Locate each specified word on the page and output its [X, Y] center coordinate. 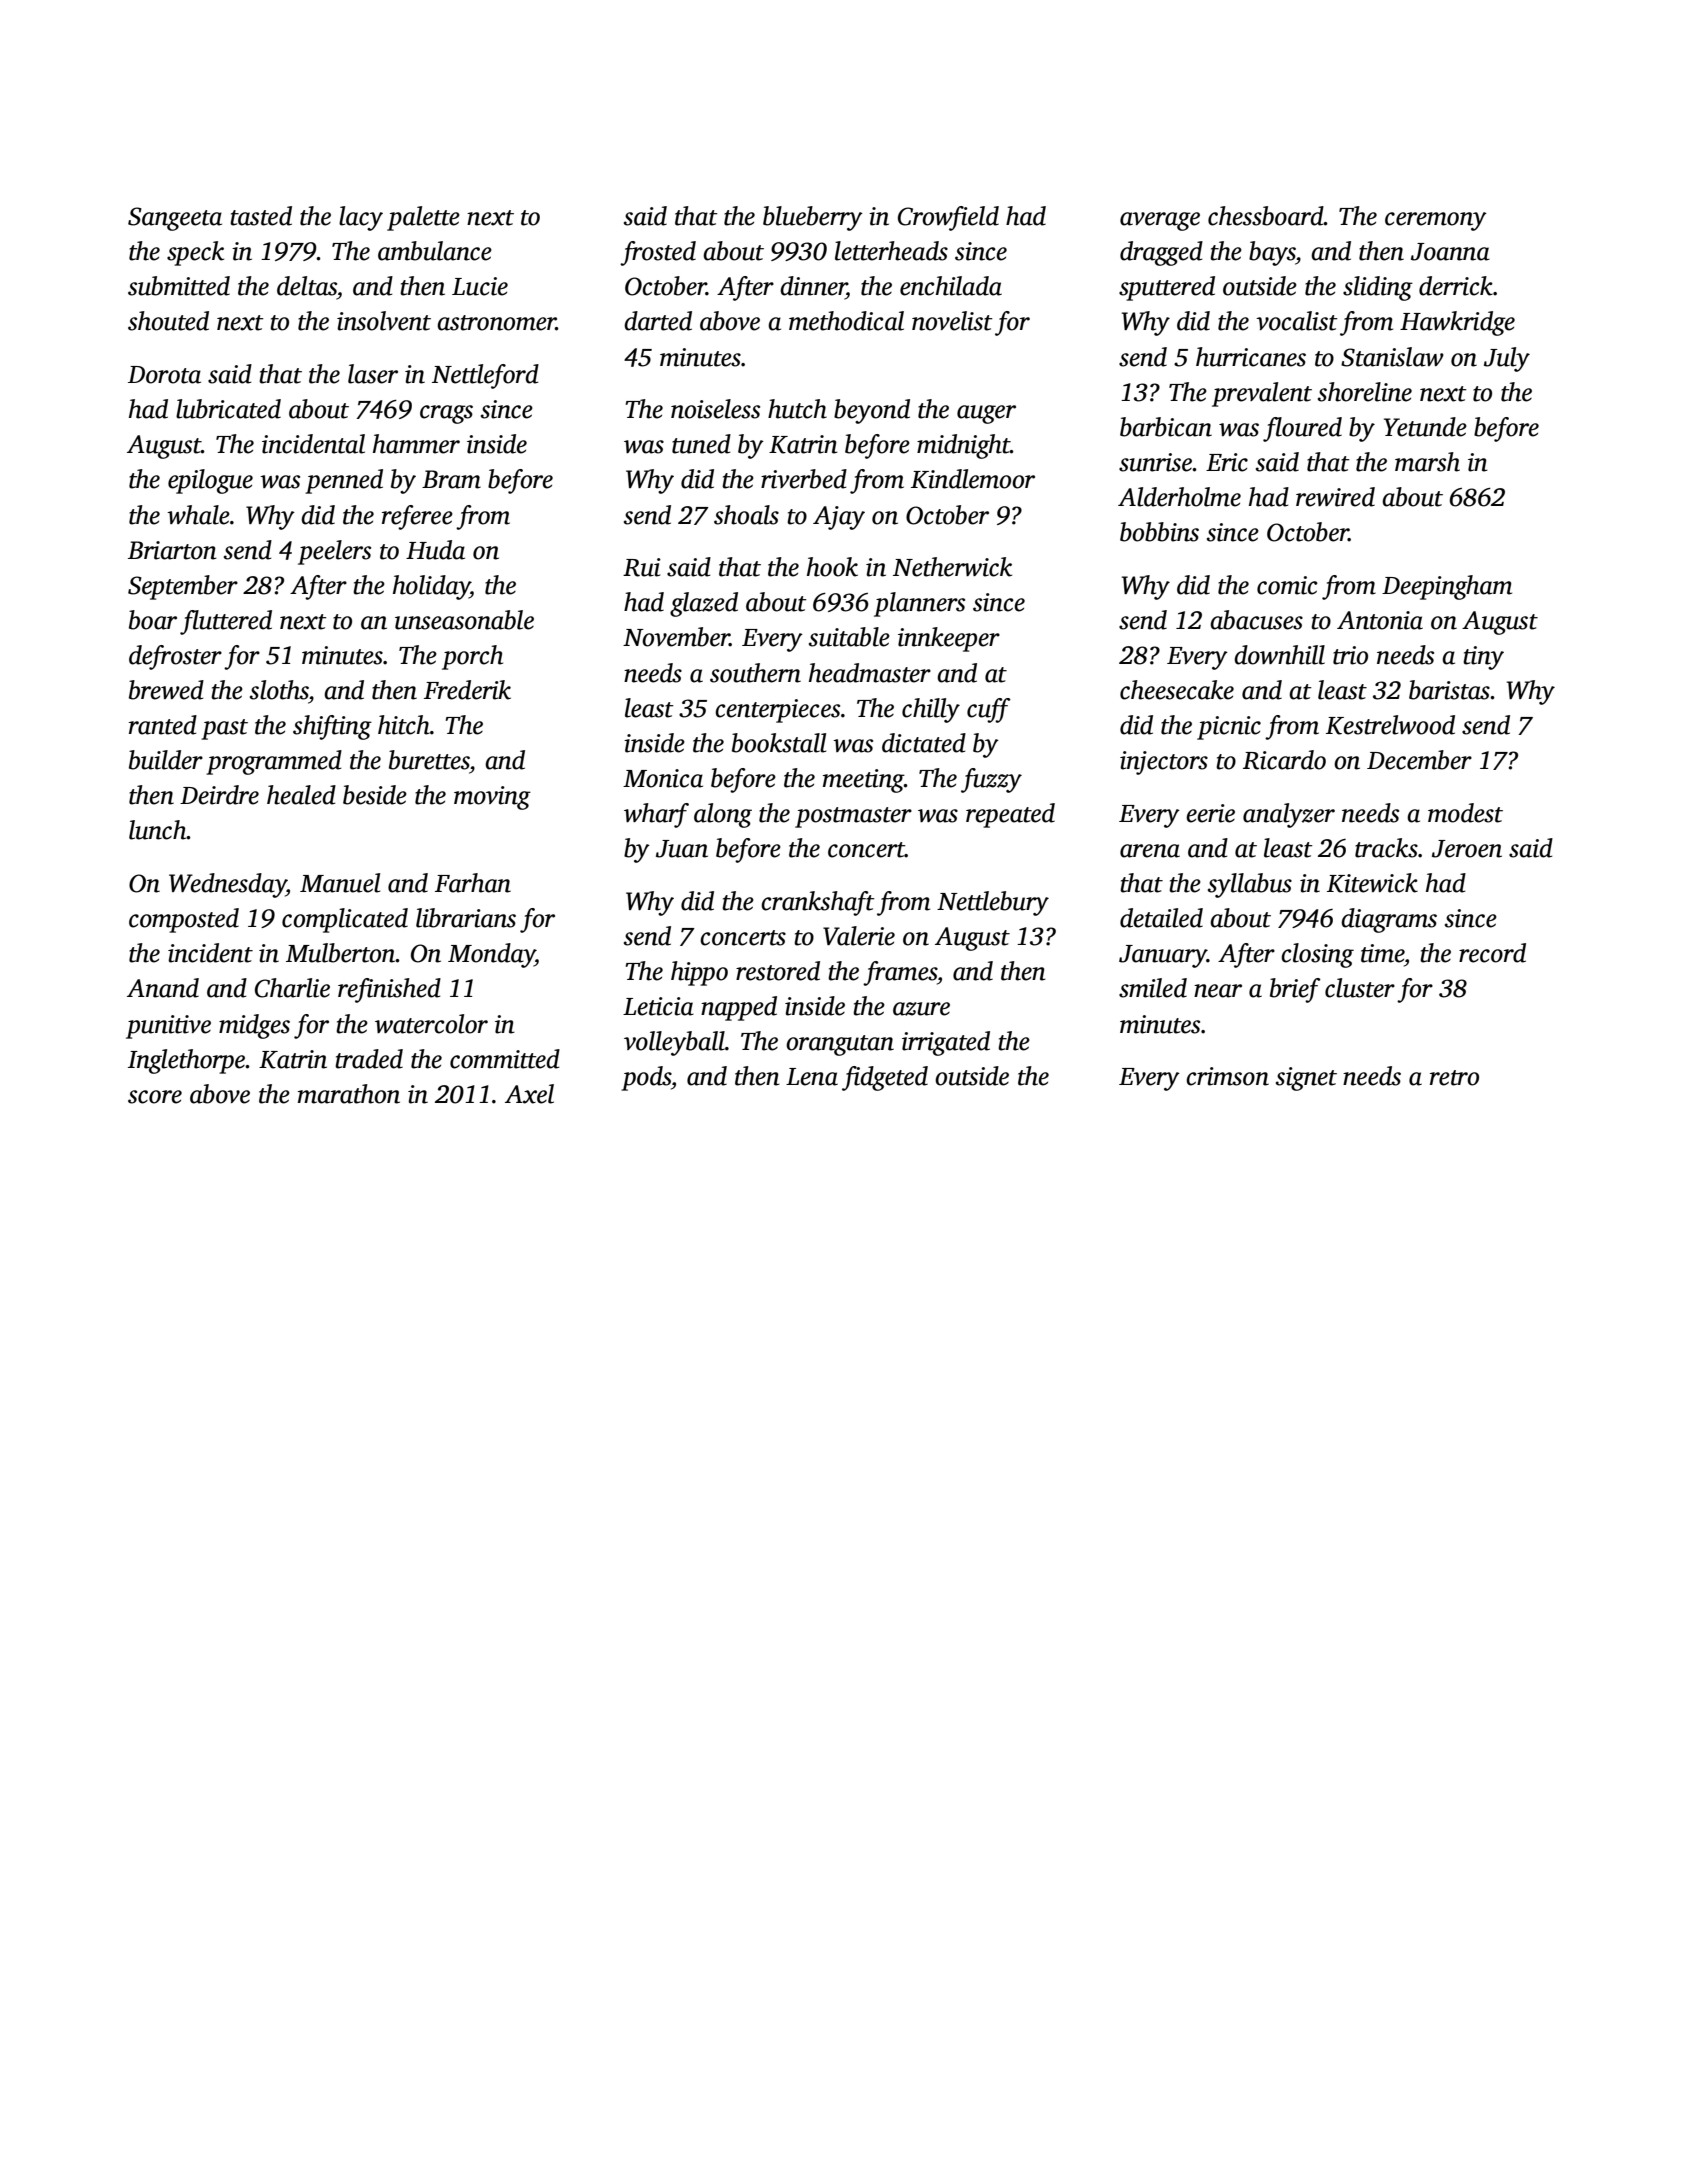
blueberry [813, 218]
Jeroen [1467, 849]
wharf [656, 815]
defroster [175, 657]
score [155, 1097]
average [1160, 221]
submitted [179, 286]
